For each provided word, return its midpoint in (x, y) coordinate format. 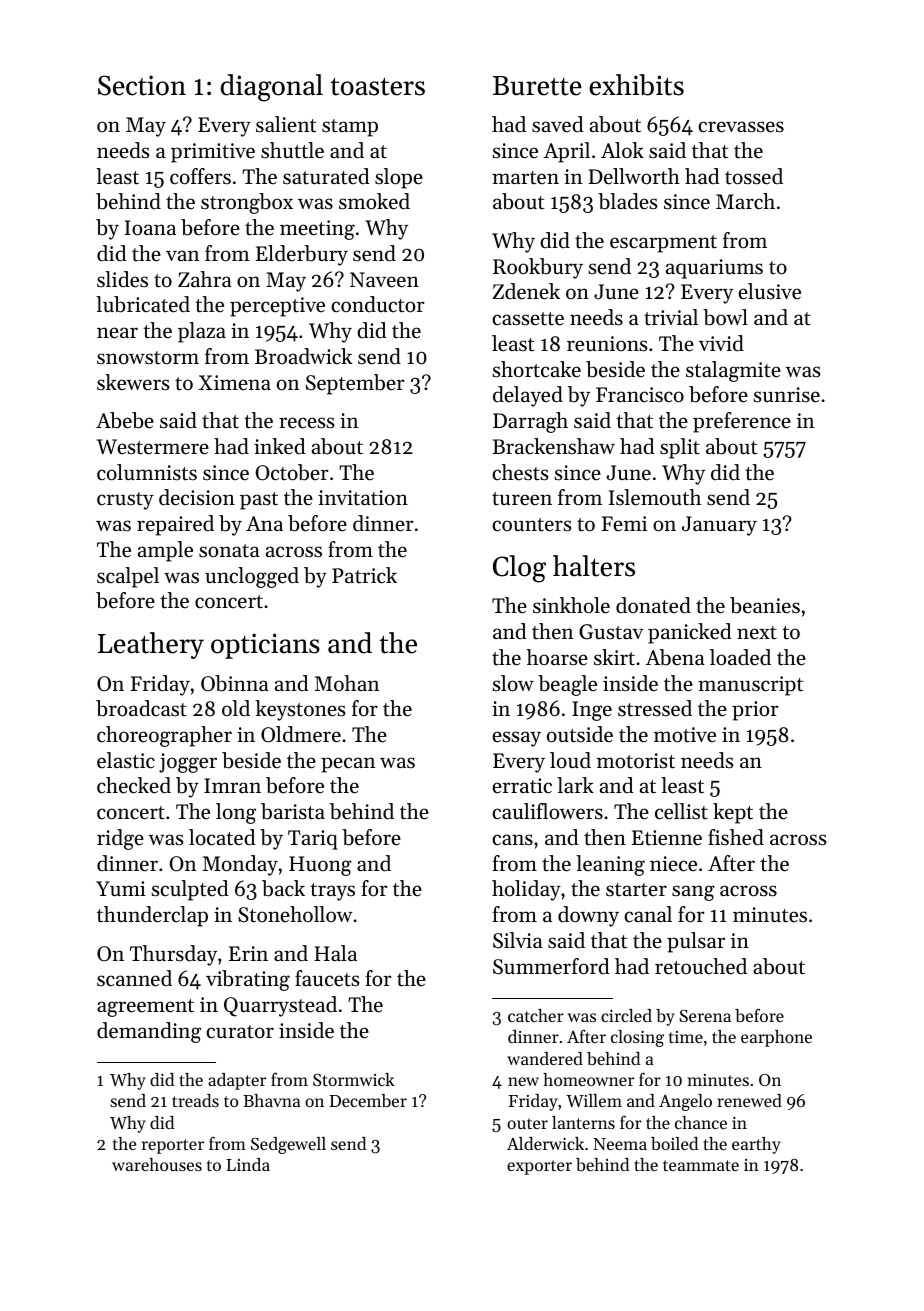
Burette (537, 86)
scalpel (128, 577)
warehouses (157, 1164)
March (745, 201)
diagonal (272, 88)
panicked (690, 633)
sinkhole (571, 605)
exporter (539, 1167)
